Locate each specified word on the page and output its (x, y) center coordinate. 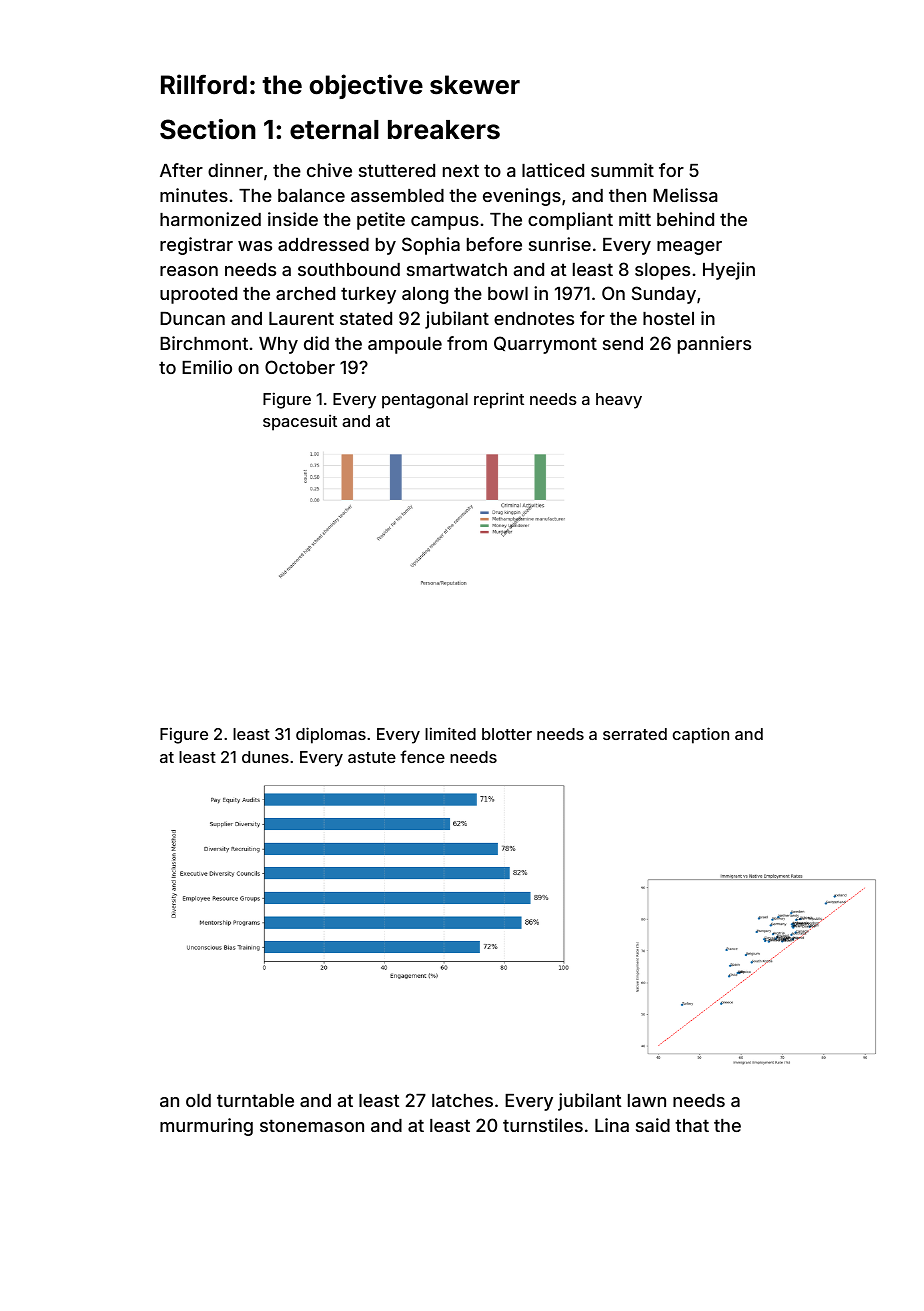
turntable (255, 1100)
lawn (647, 1100)
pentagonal (425, 401)
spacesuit (300, 423)
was (255, 246)
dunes (265, 757)
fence (422, 756)
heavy (619, 401)
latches (462, 1100)
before (494, 244)
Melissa (685, 195)
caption (701, 735)
